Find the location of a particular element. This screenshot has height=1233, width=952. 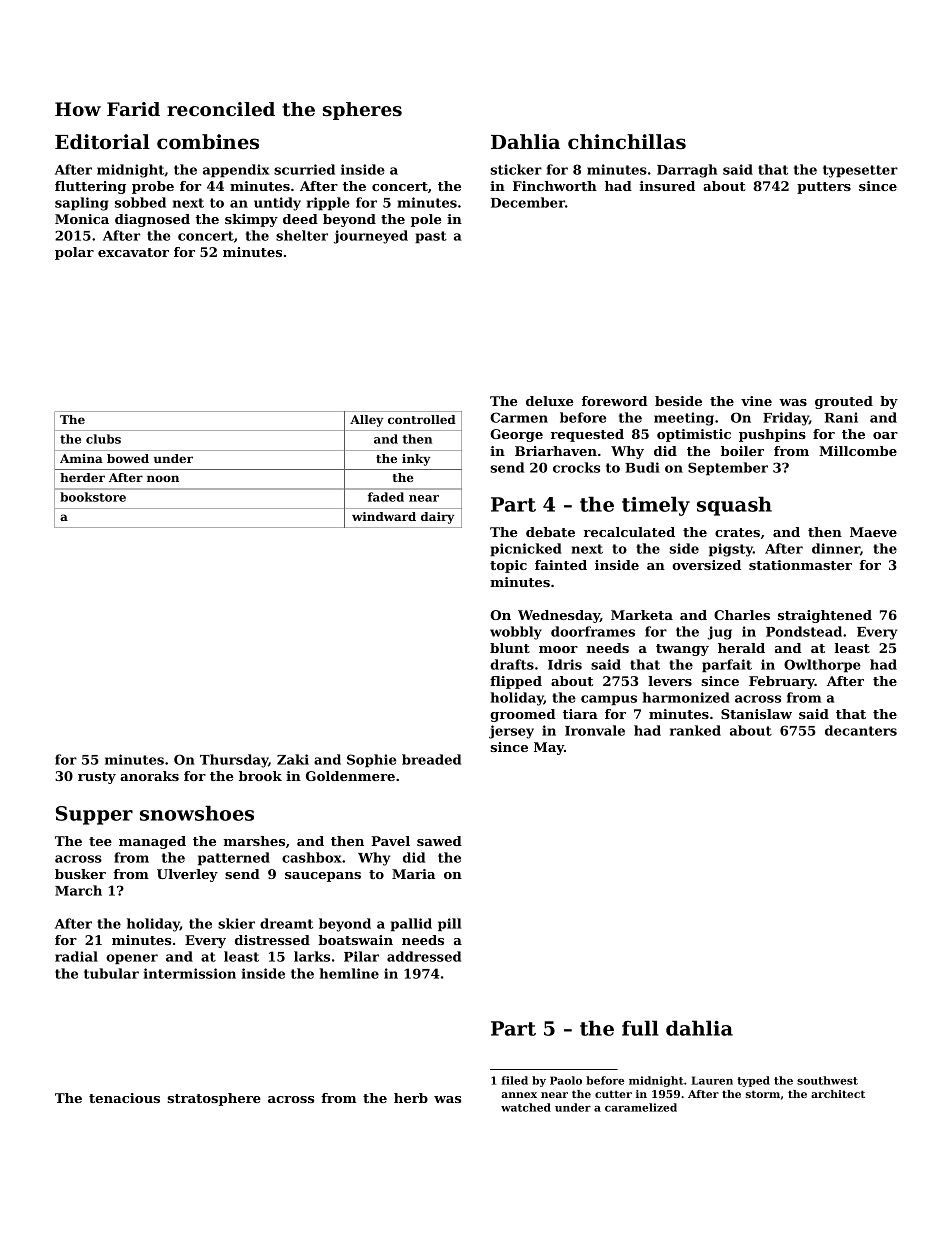

sawed is located at coordinates (439, 841).
